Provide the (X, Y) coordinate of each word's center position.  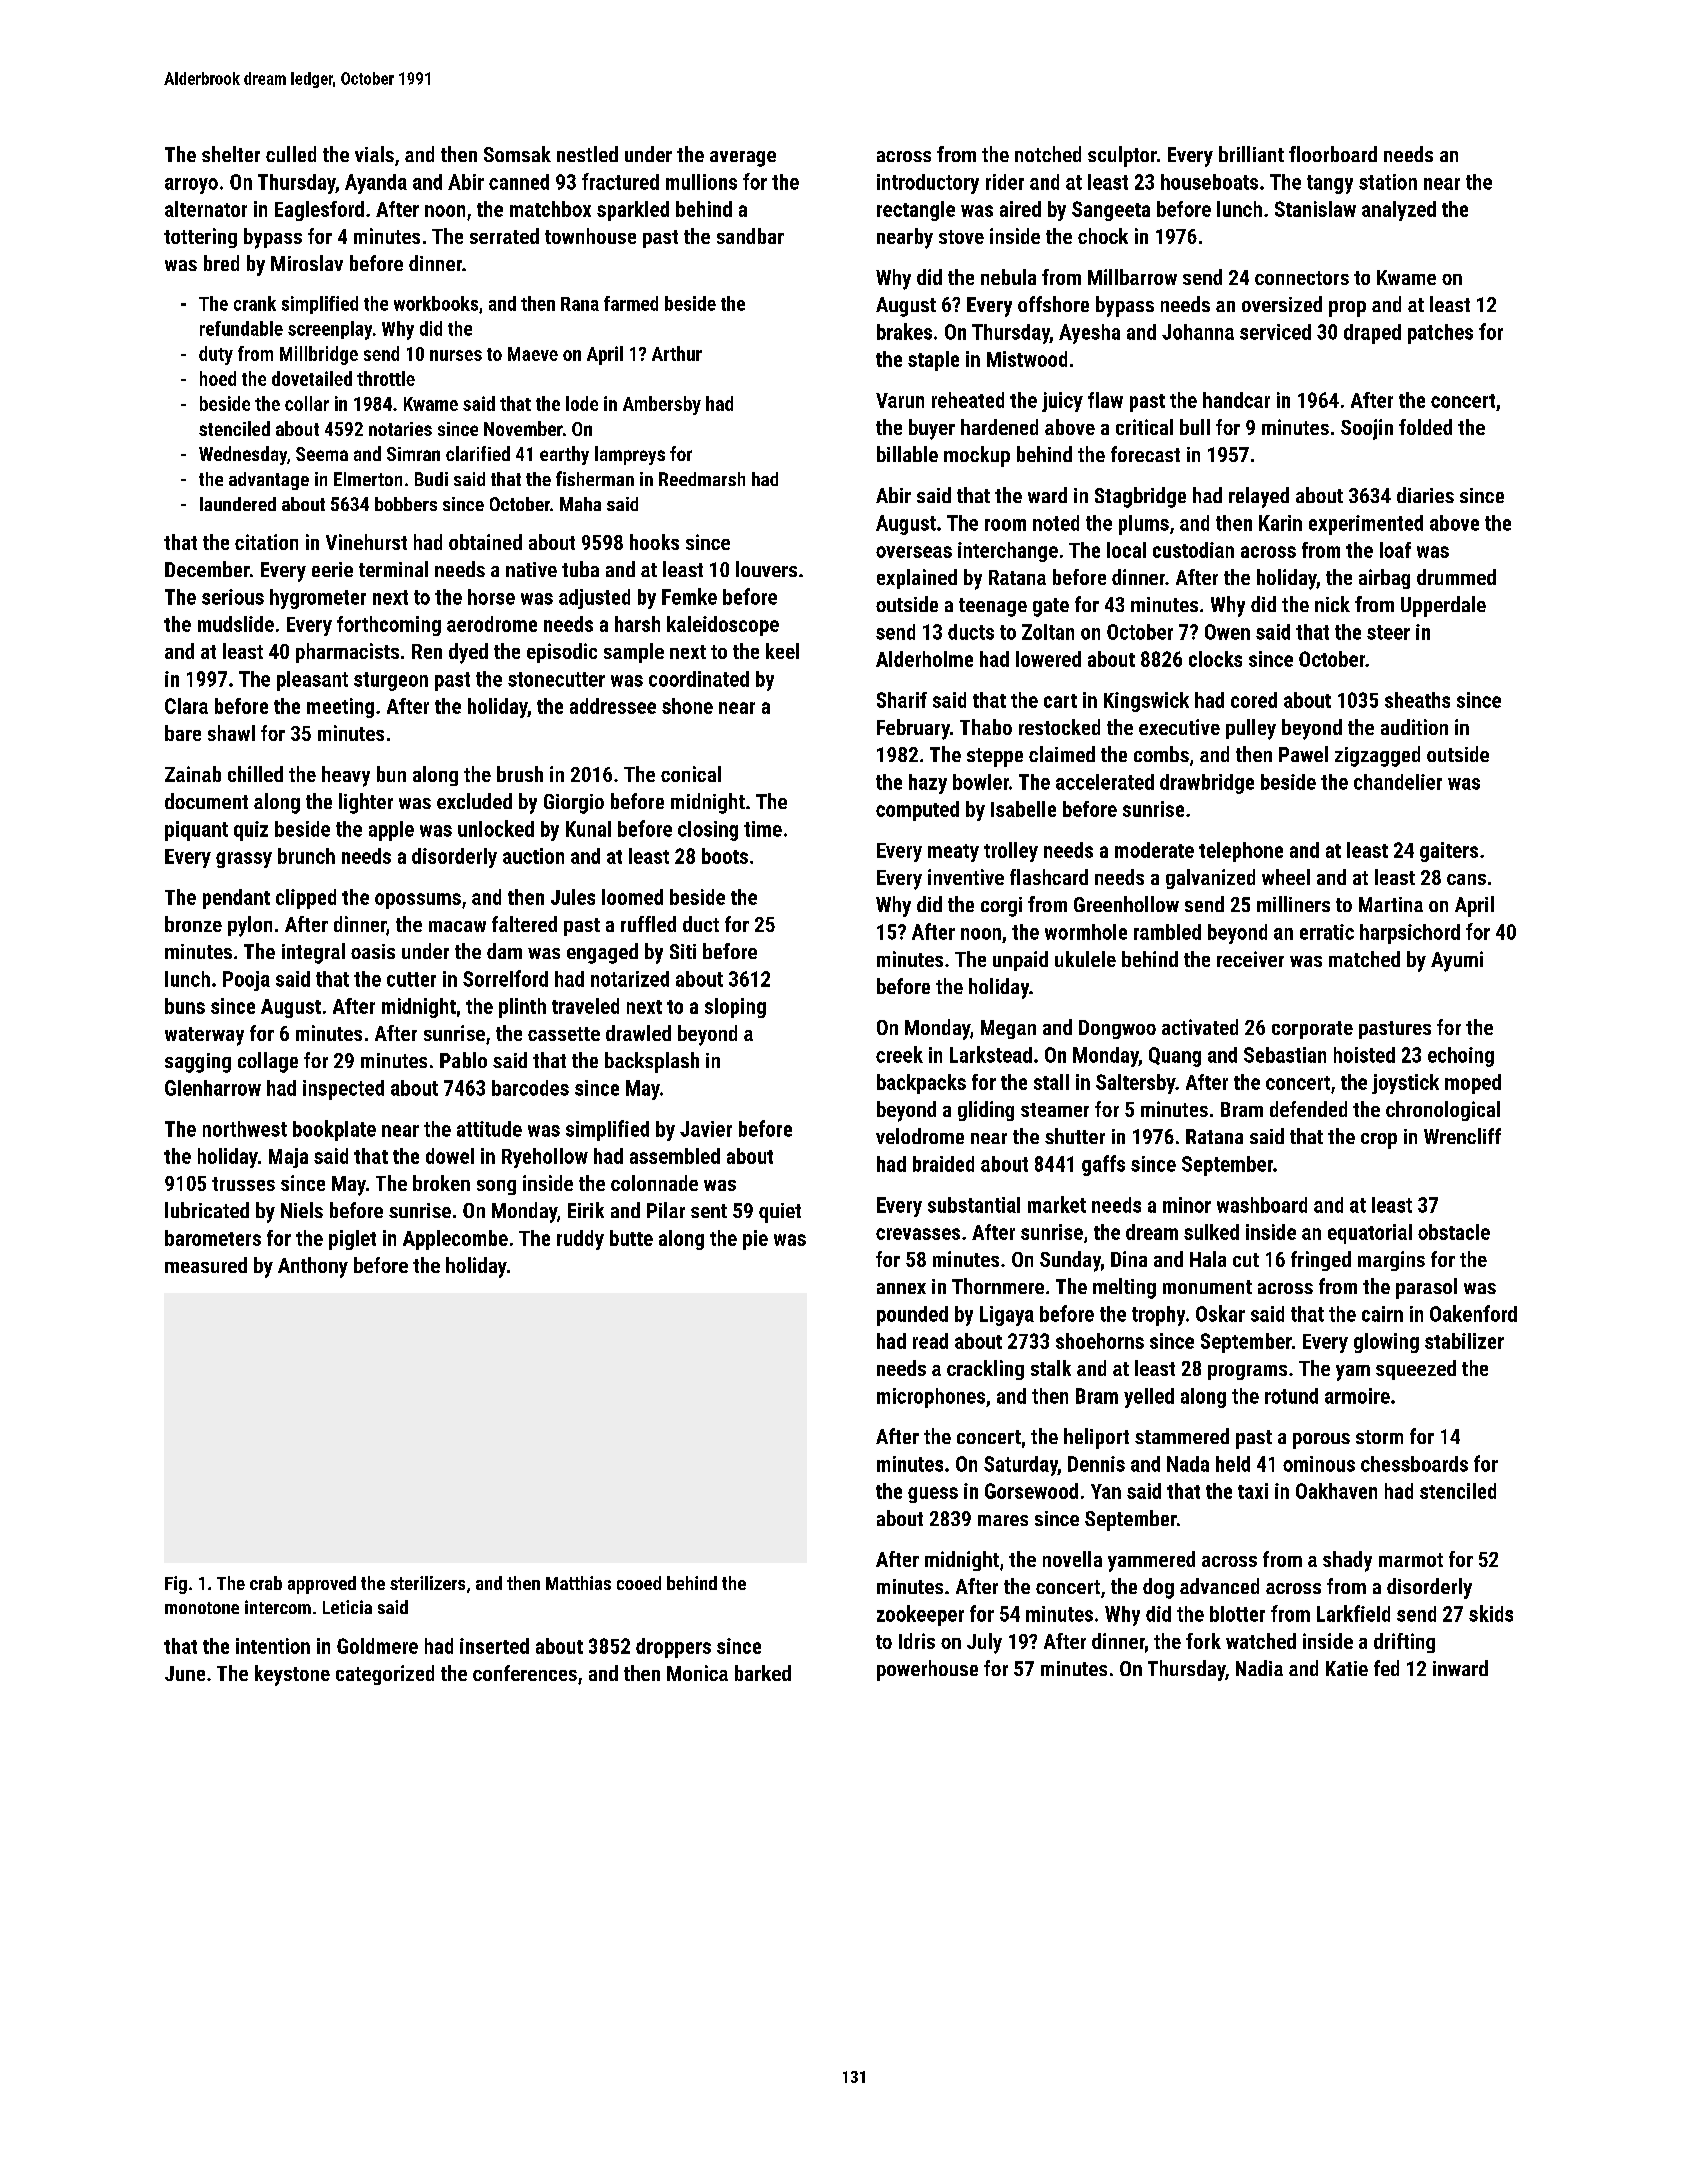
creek (899, 1054)
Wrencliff (1462, 1136)
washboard (1262, 1205)
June (185, 1673)
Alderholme (924, 659)
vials (374, 154)
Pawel (1303, 754)
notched (1048, 154)
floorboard (1333, 154)
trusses (243, 1184)
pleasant (312, 681)
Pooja (246, 981)
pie (755, 1240)
